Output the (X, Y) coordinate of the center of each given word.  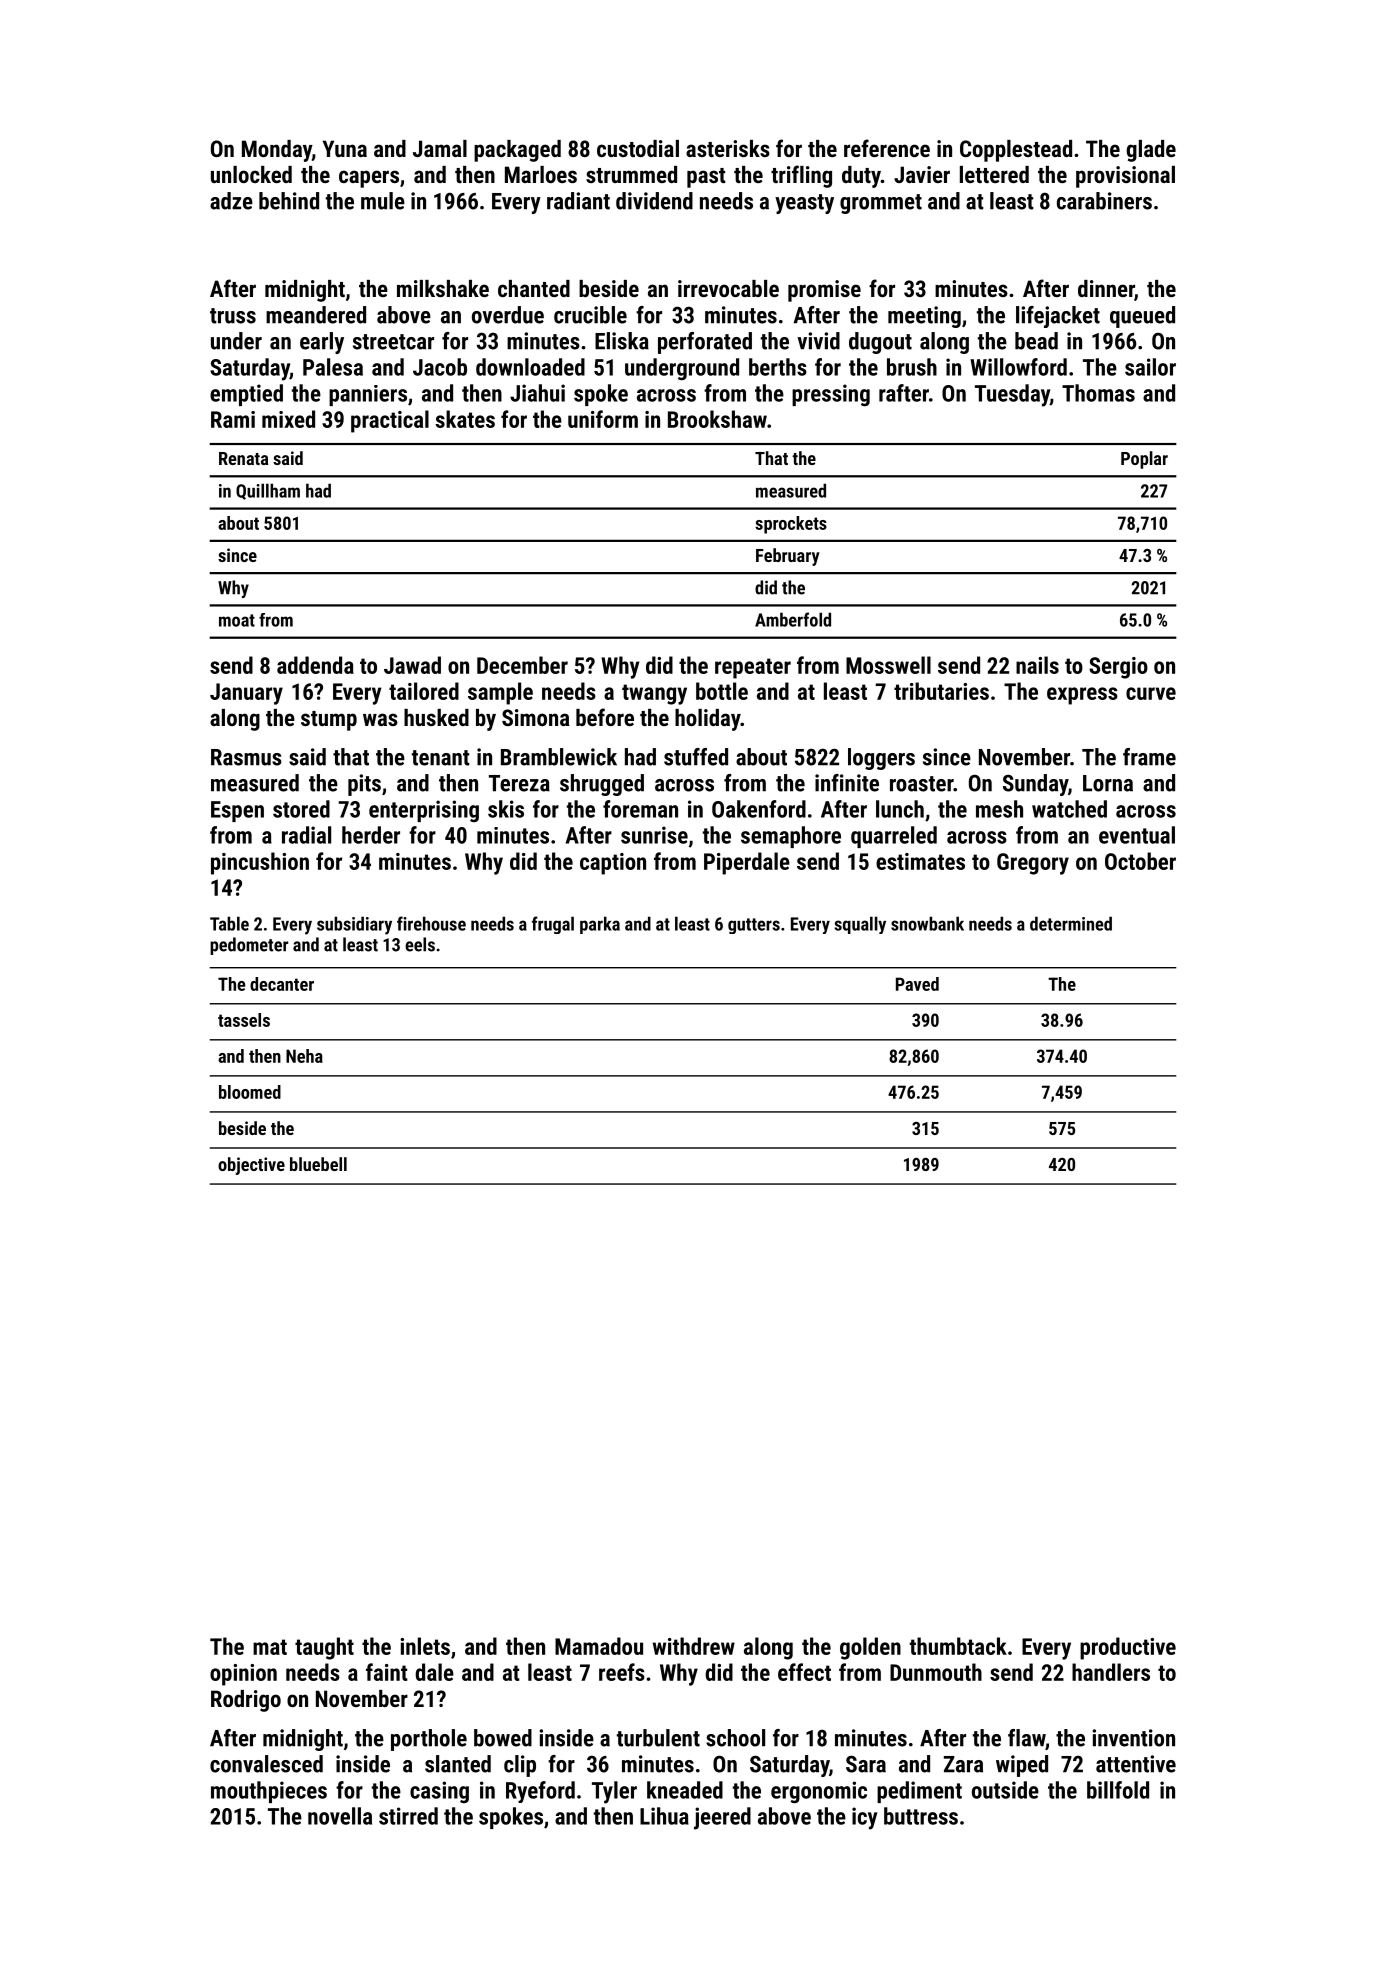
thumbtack (958, 1646)
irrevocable (728, 288)
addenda (315, 665)
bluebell (318, 1164)
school (735, 1738)
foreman (640, 809)
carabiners (1104, 201)
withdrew (694, 1646)
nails (1037, 665)
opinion (243, 1675)
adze (231, 201)
